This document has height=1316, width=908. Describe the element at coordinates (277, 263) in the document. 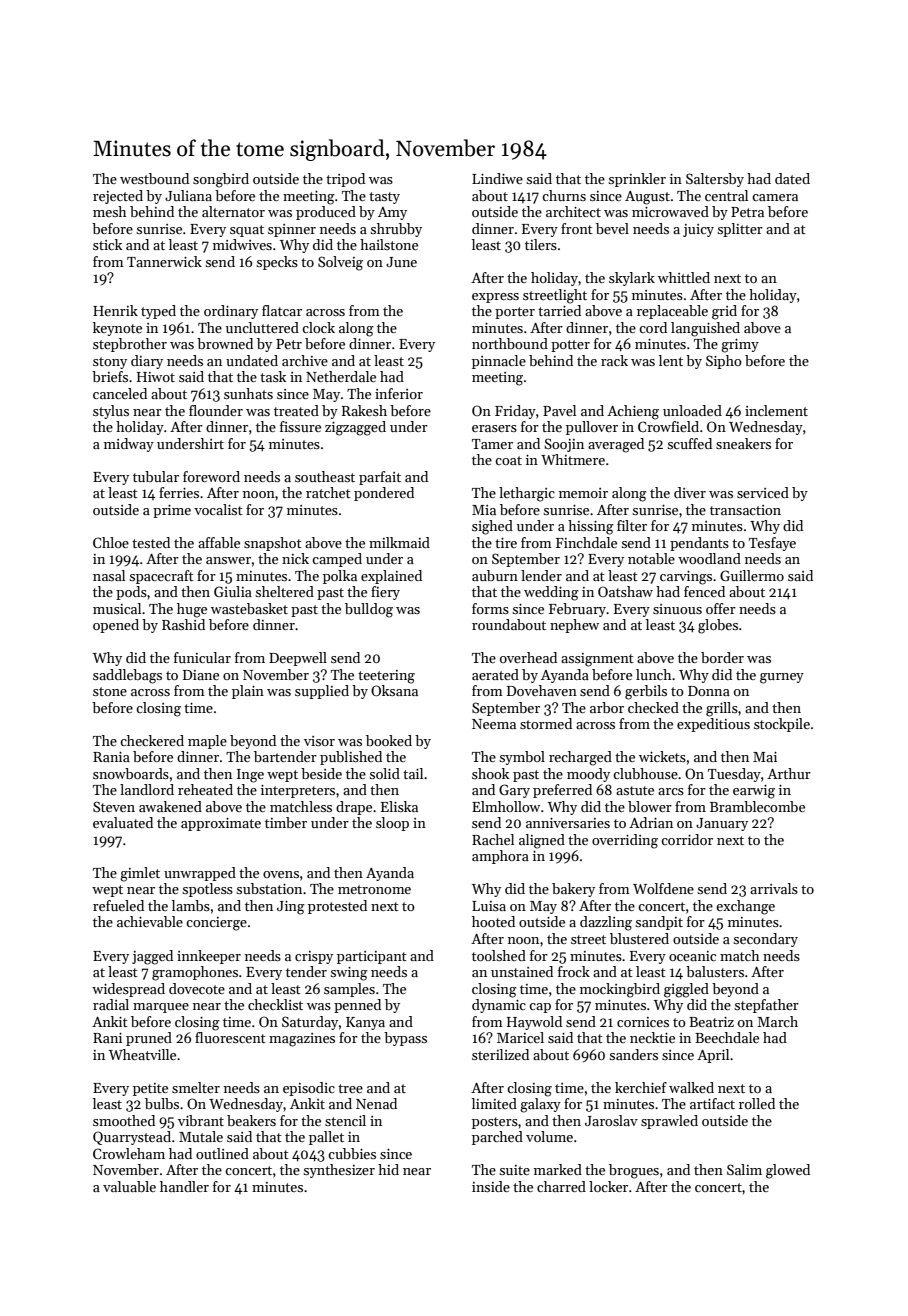

I see `specks` at that location.
